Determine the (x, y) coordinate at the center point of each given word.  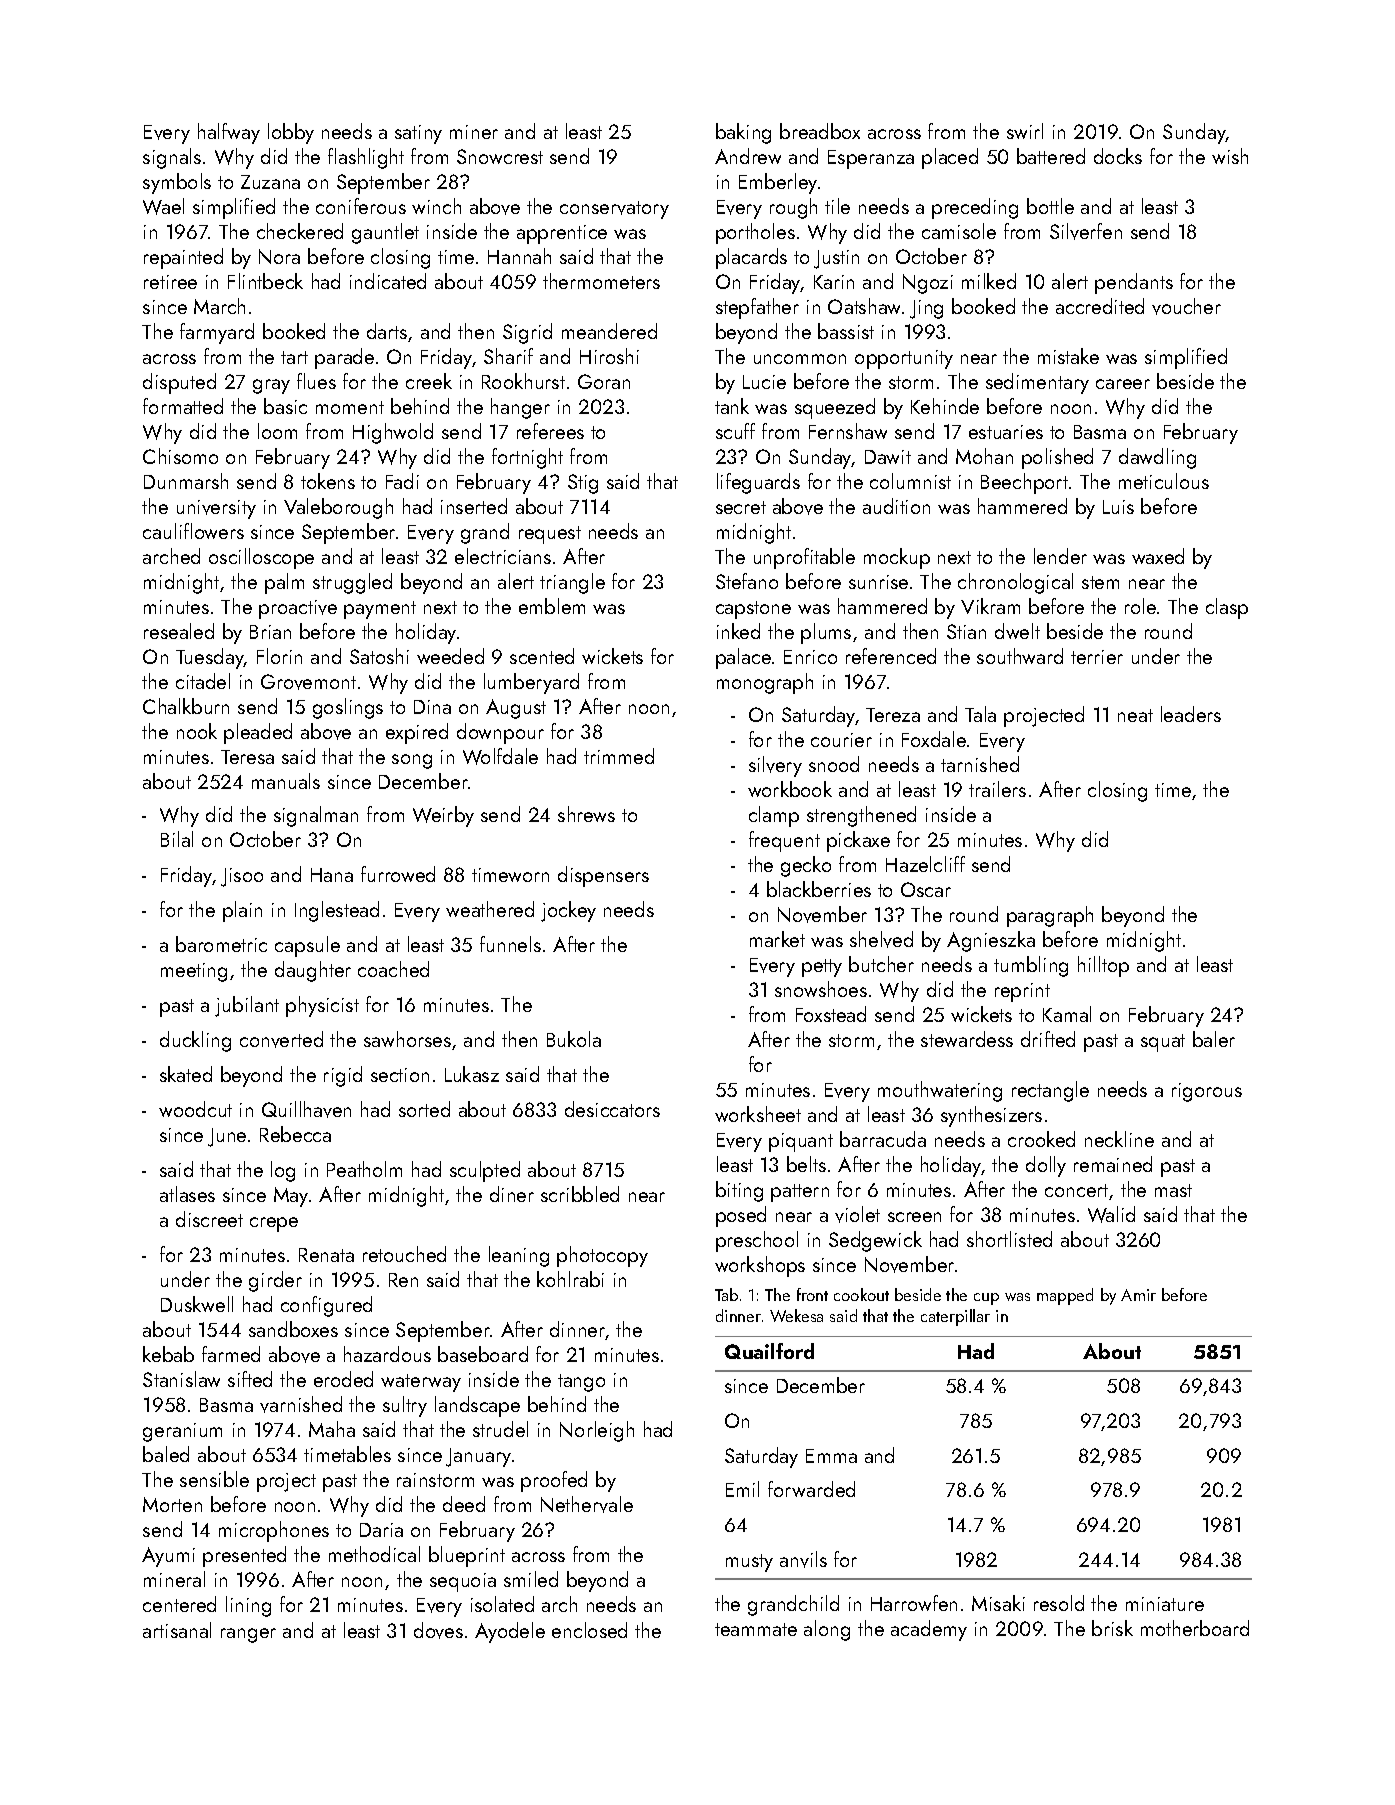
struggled (352, 583)
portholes (755, 233)
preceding (975, 208)
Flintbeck (265, 281)
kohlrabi (570, 1279)
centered (179, 1604)
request (550, 535)
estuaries (1006, 432)
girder (275, 1281)
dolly (1046, 1166)
